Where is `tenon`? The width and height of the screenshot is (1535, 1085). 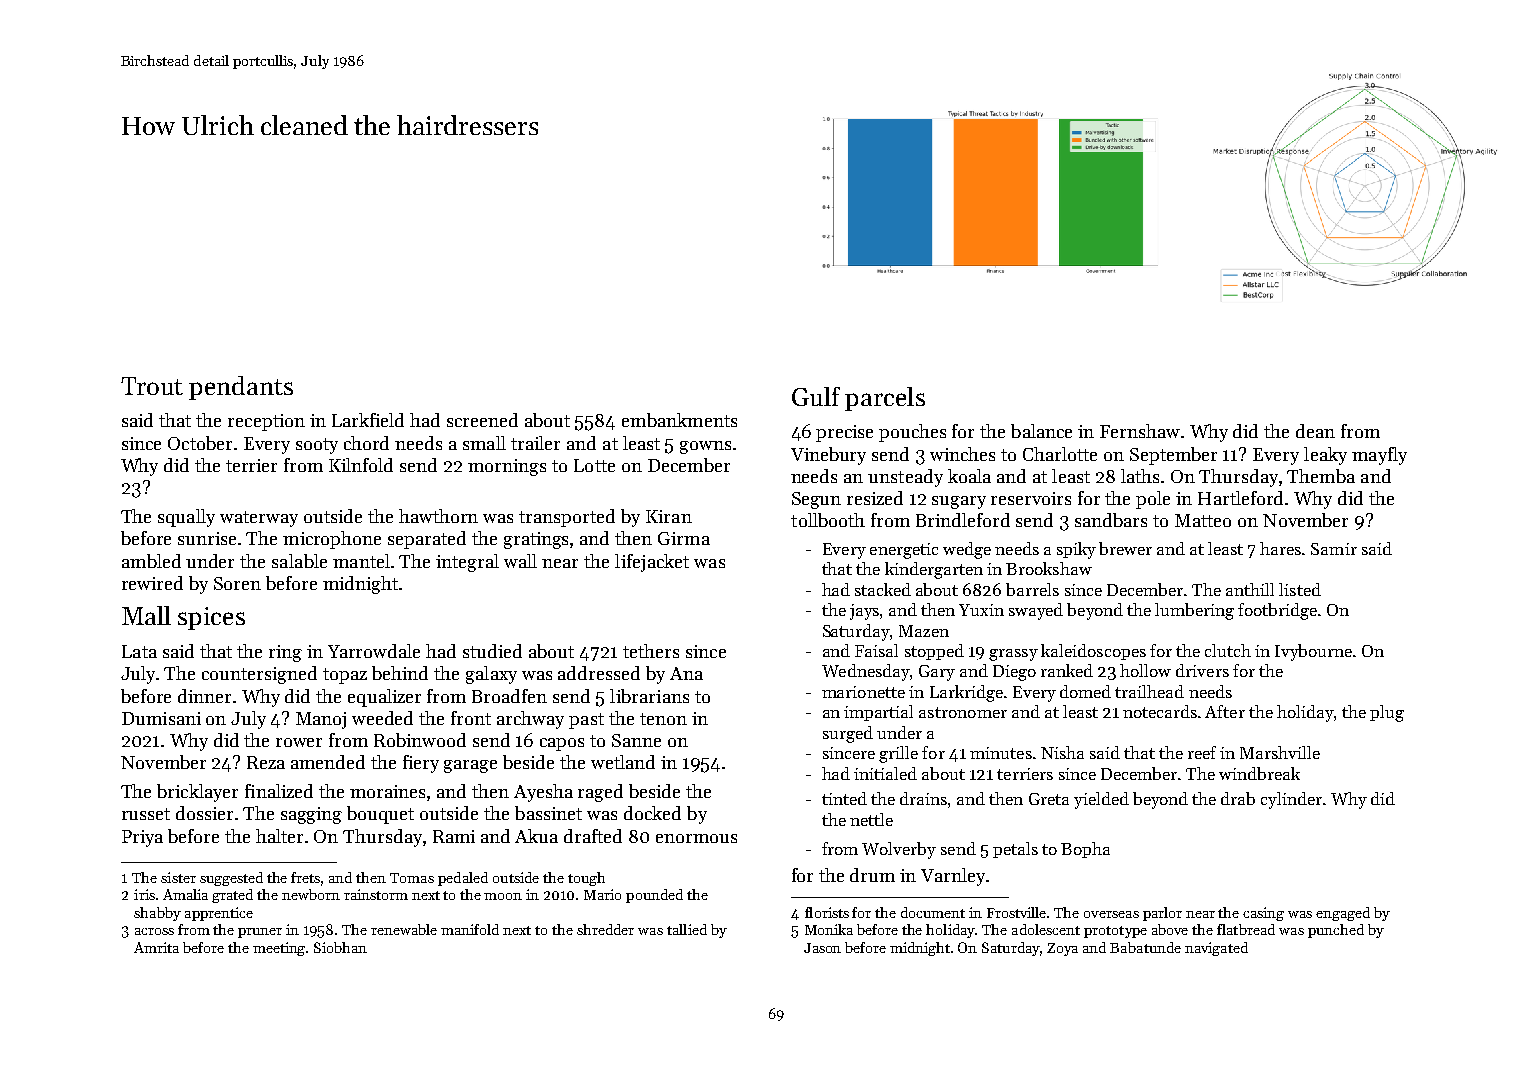
tenon is located at coordinates (663, 719).
